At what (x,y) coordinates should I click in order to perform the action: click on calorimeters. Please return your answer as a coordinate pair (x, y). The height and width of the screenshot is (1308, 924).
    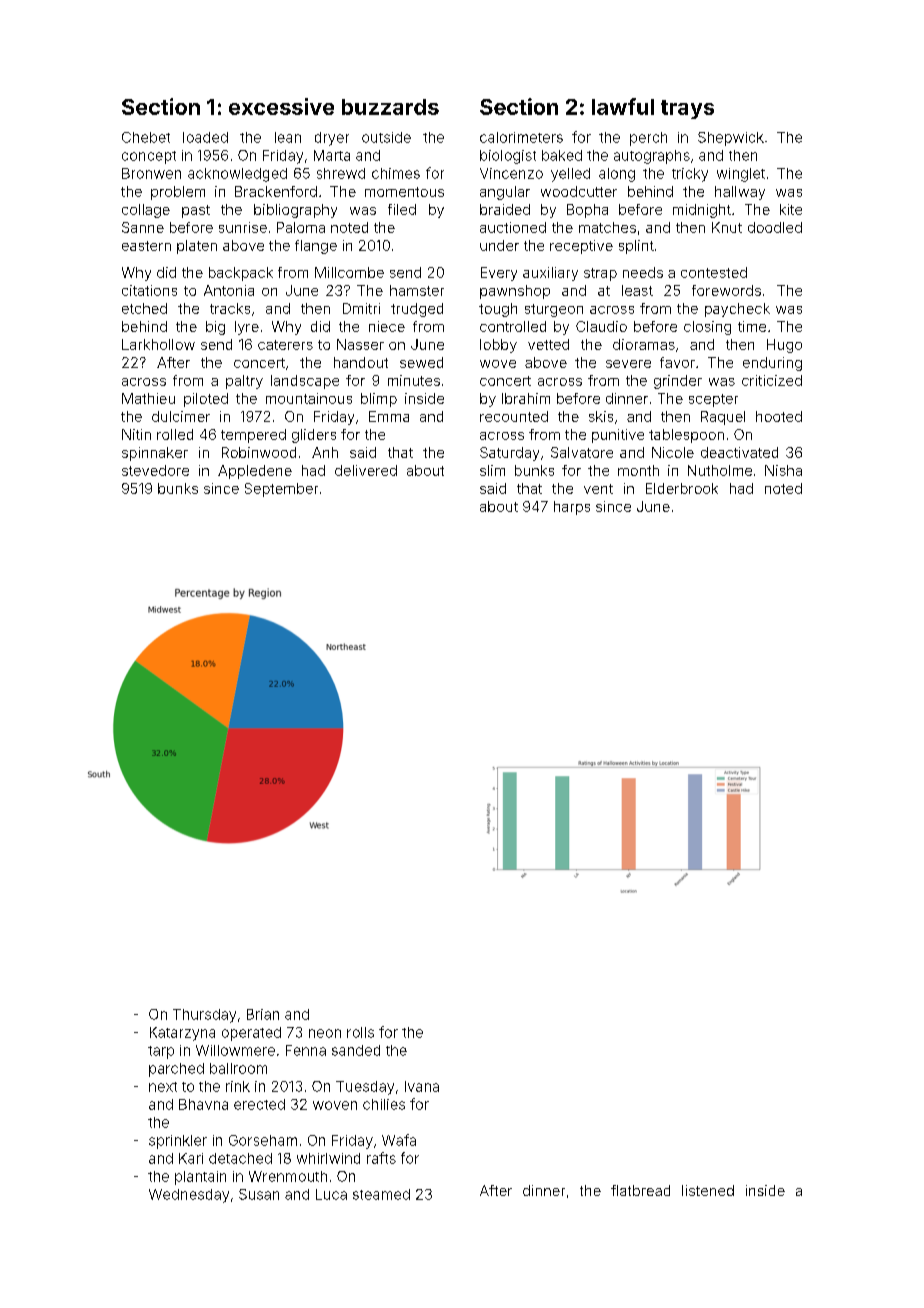
    Looking at the image, I should click on (521, 137).
